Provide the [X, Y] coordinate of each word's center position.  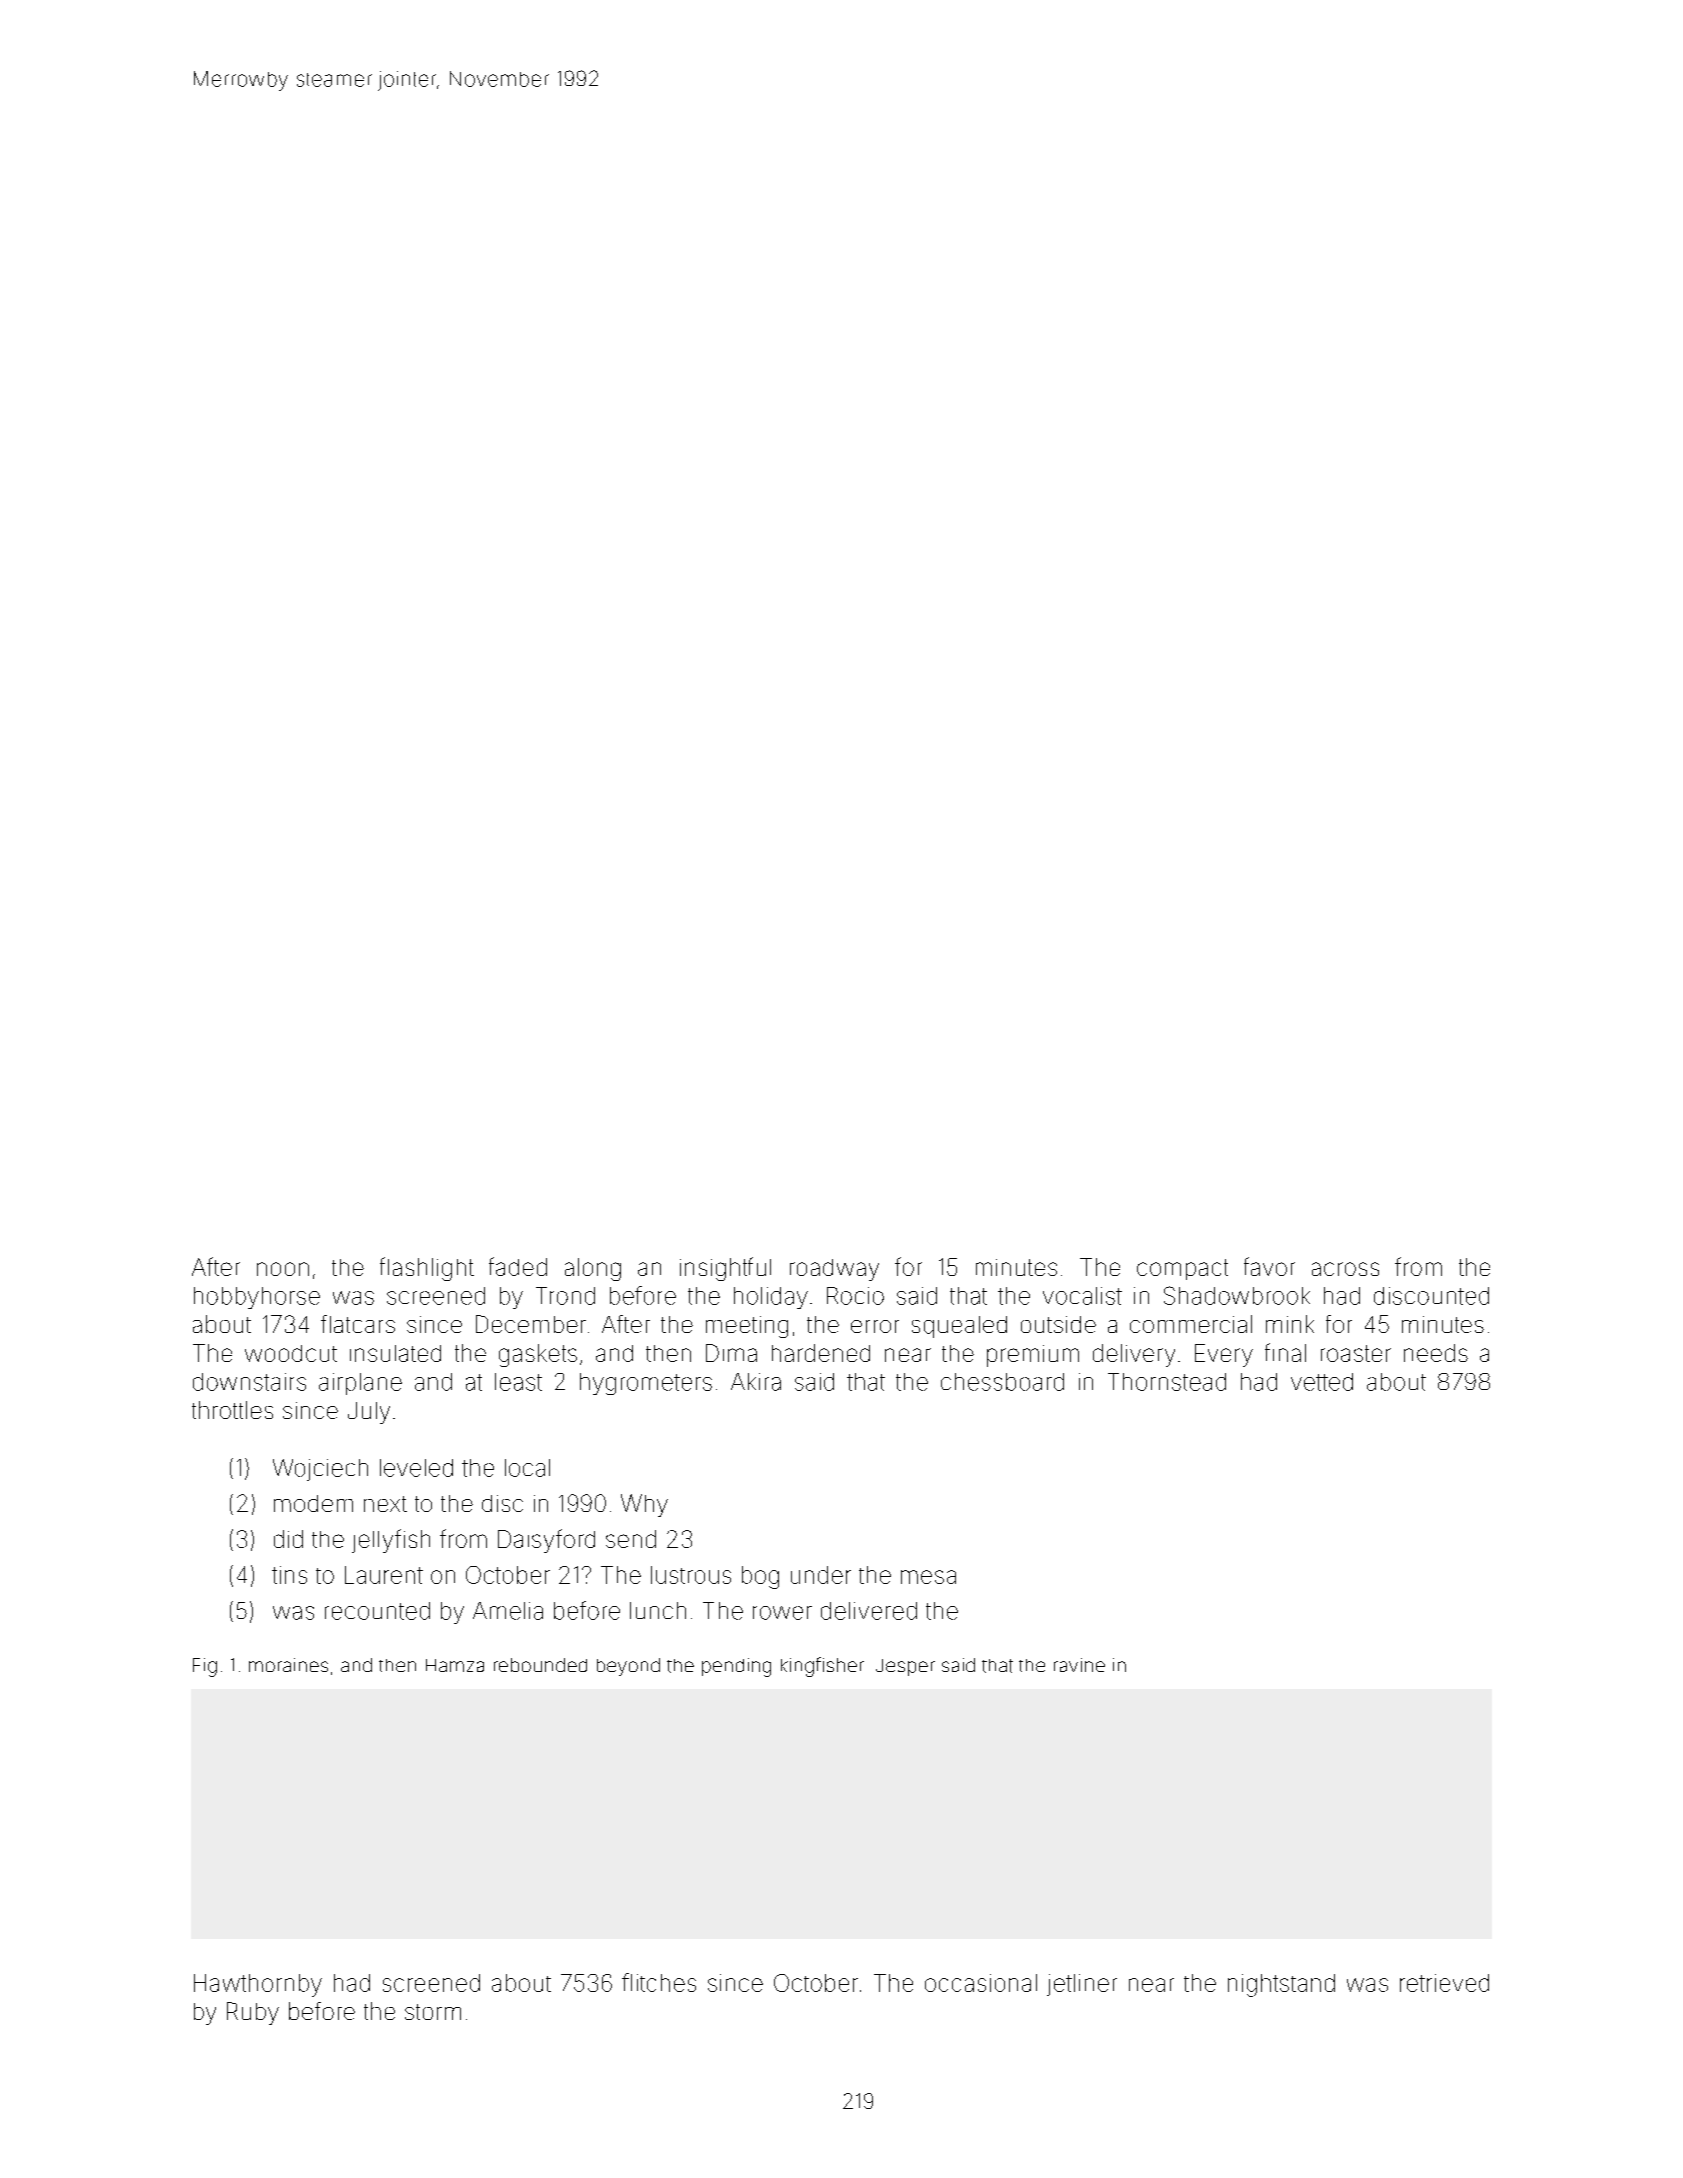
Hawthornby [258, 1985]
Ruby [253, 2013]
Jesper [905, 1667]
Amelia [508, 1611]
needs [1436, 1353]
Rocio [855, 1296]
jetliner [1082, 1985]
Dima [731, 1353]
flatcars [358, 1324]
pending [736, 1667]
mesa [928, 1577]
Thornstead [1167, 1382]
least [518, 1382]
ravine [1079, 1665]
